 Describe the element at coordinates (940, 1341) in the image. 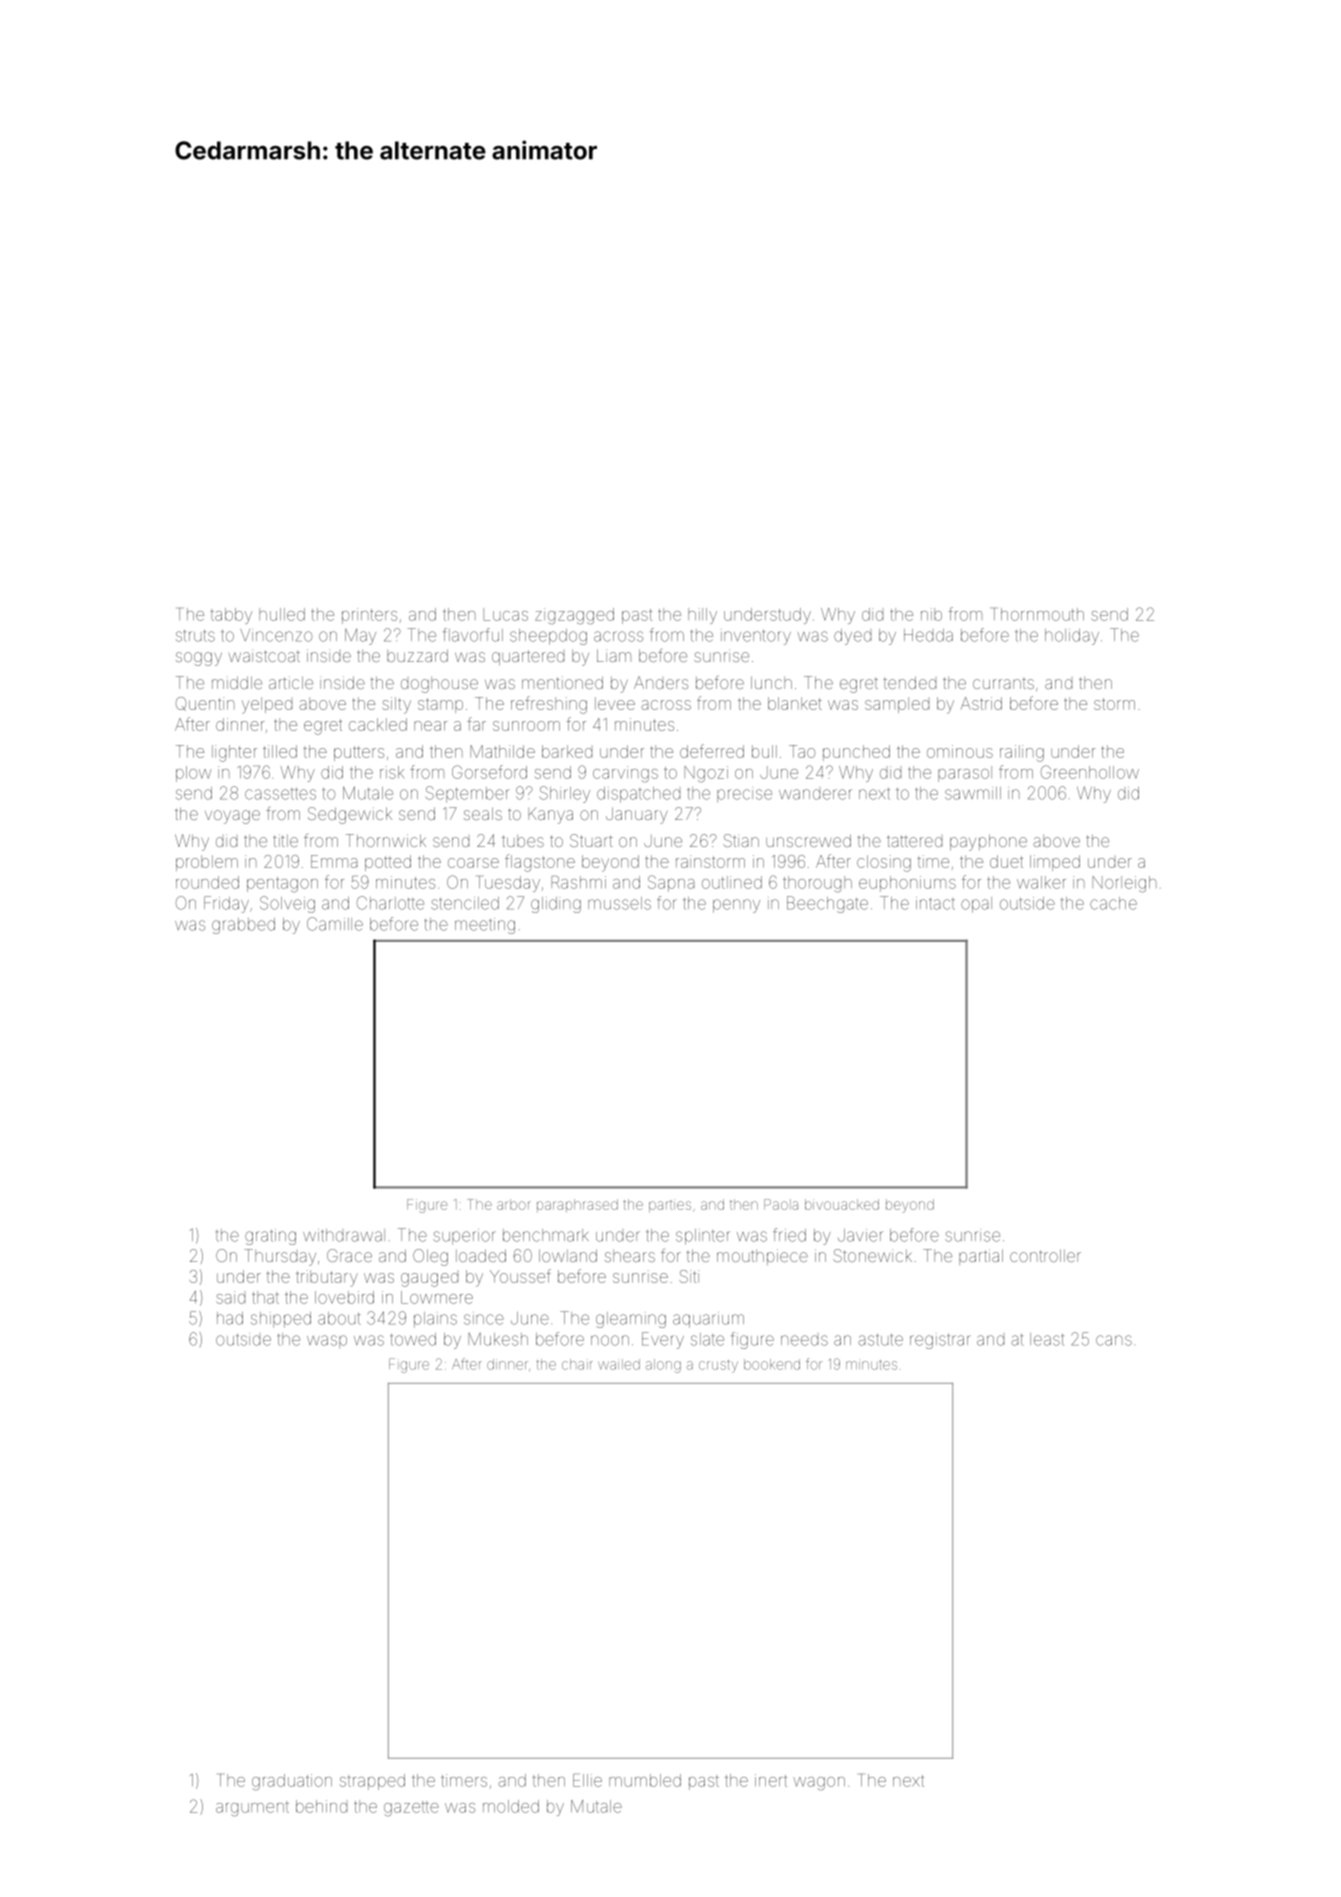

I see `registrar` at that location.
